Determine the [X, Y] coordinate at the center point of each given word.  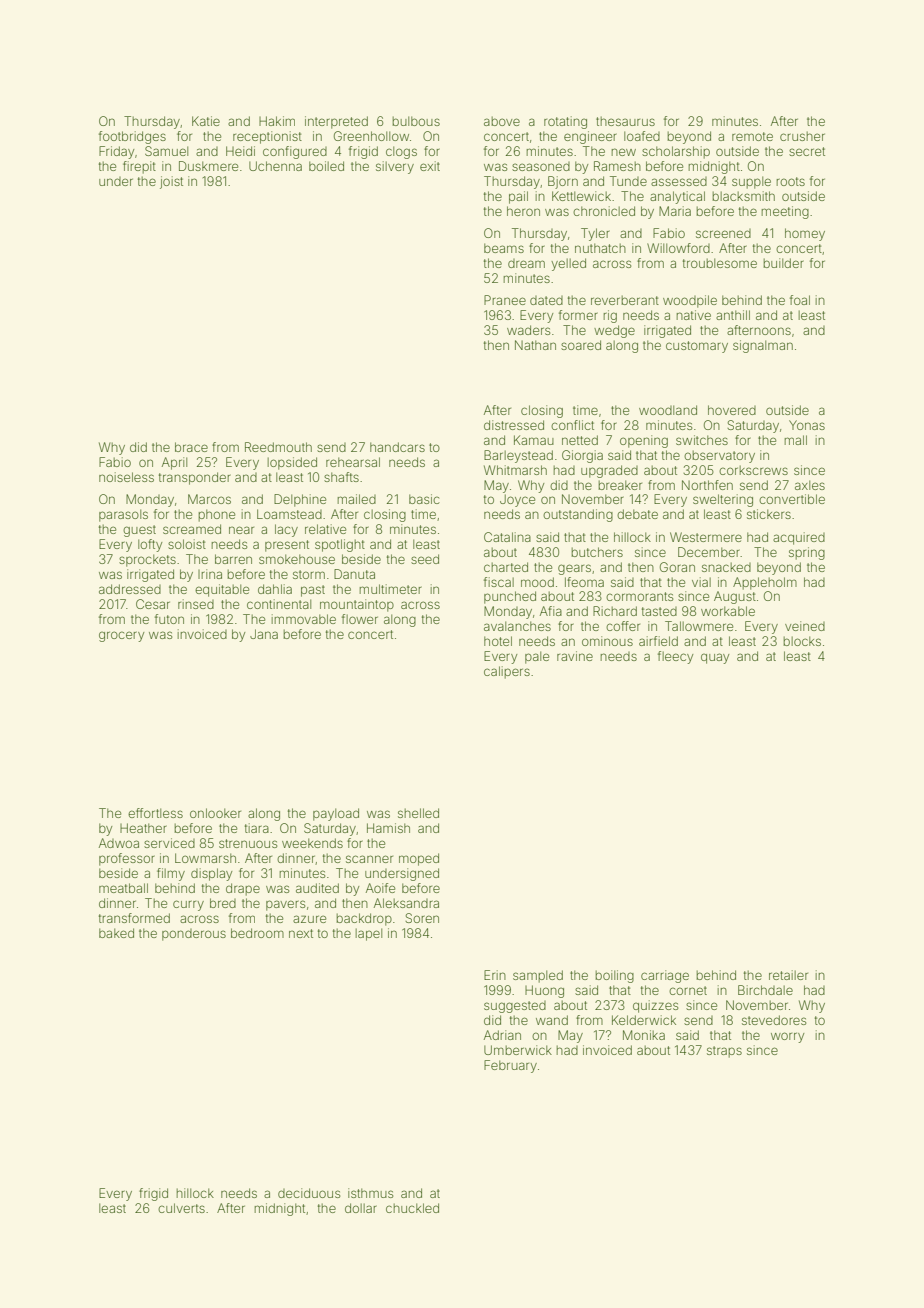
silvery [395, 167]
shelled [418, 813]
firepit [139, 167]
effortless [155, 813]
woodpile [690, 301]
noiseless [126, 477]
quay [715, 658]
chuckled [412, 1208]
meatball [123, 888]
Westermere [706, 537]
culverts [181, 1208]
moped [419, 859]
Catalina [507, 537]
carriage [665, 976]
